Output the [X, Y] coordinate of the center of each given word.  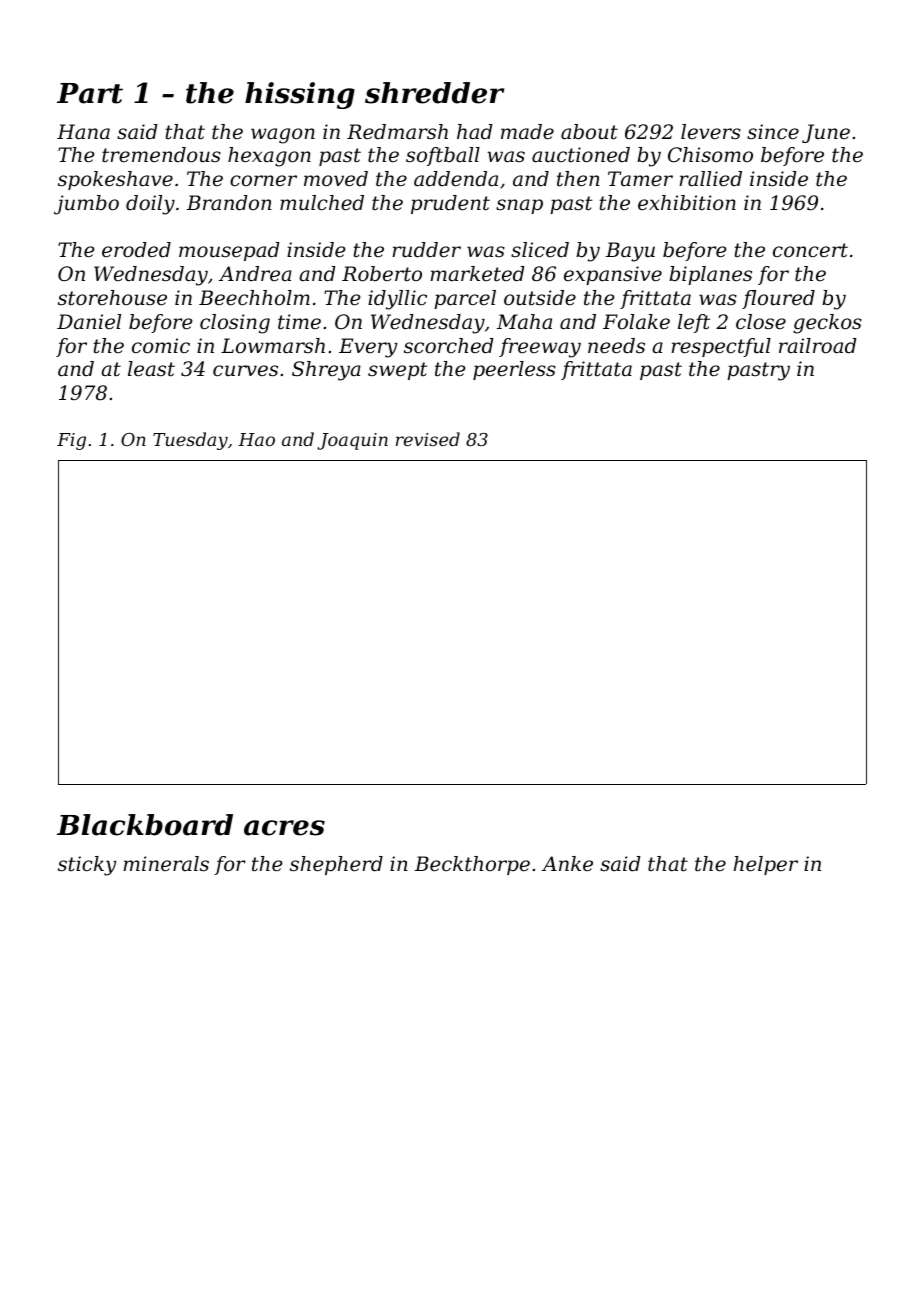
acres [284, 828]
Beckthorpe [472, 865]
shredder [434, 93]
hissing [300, 95]
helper [766, 865]
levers [711, 132]
